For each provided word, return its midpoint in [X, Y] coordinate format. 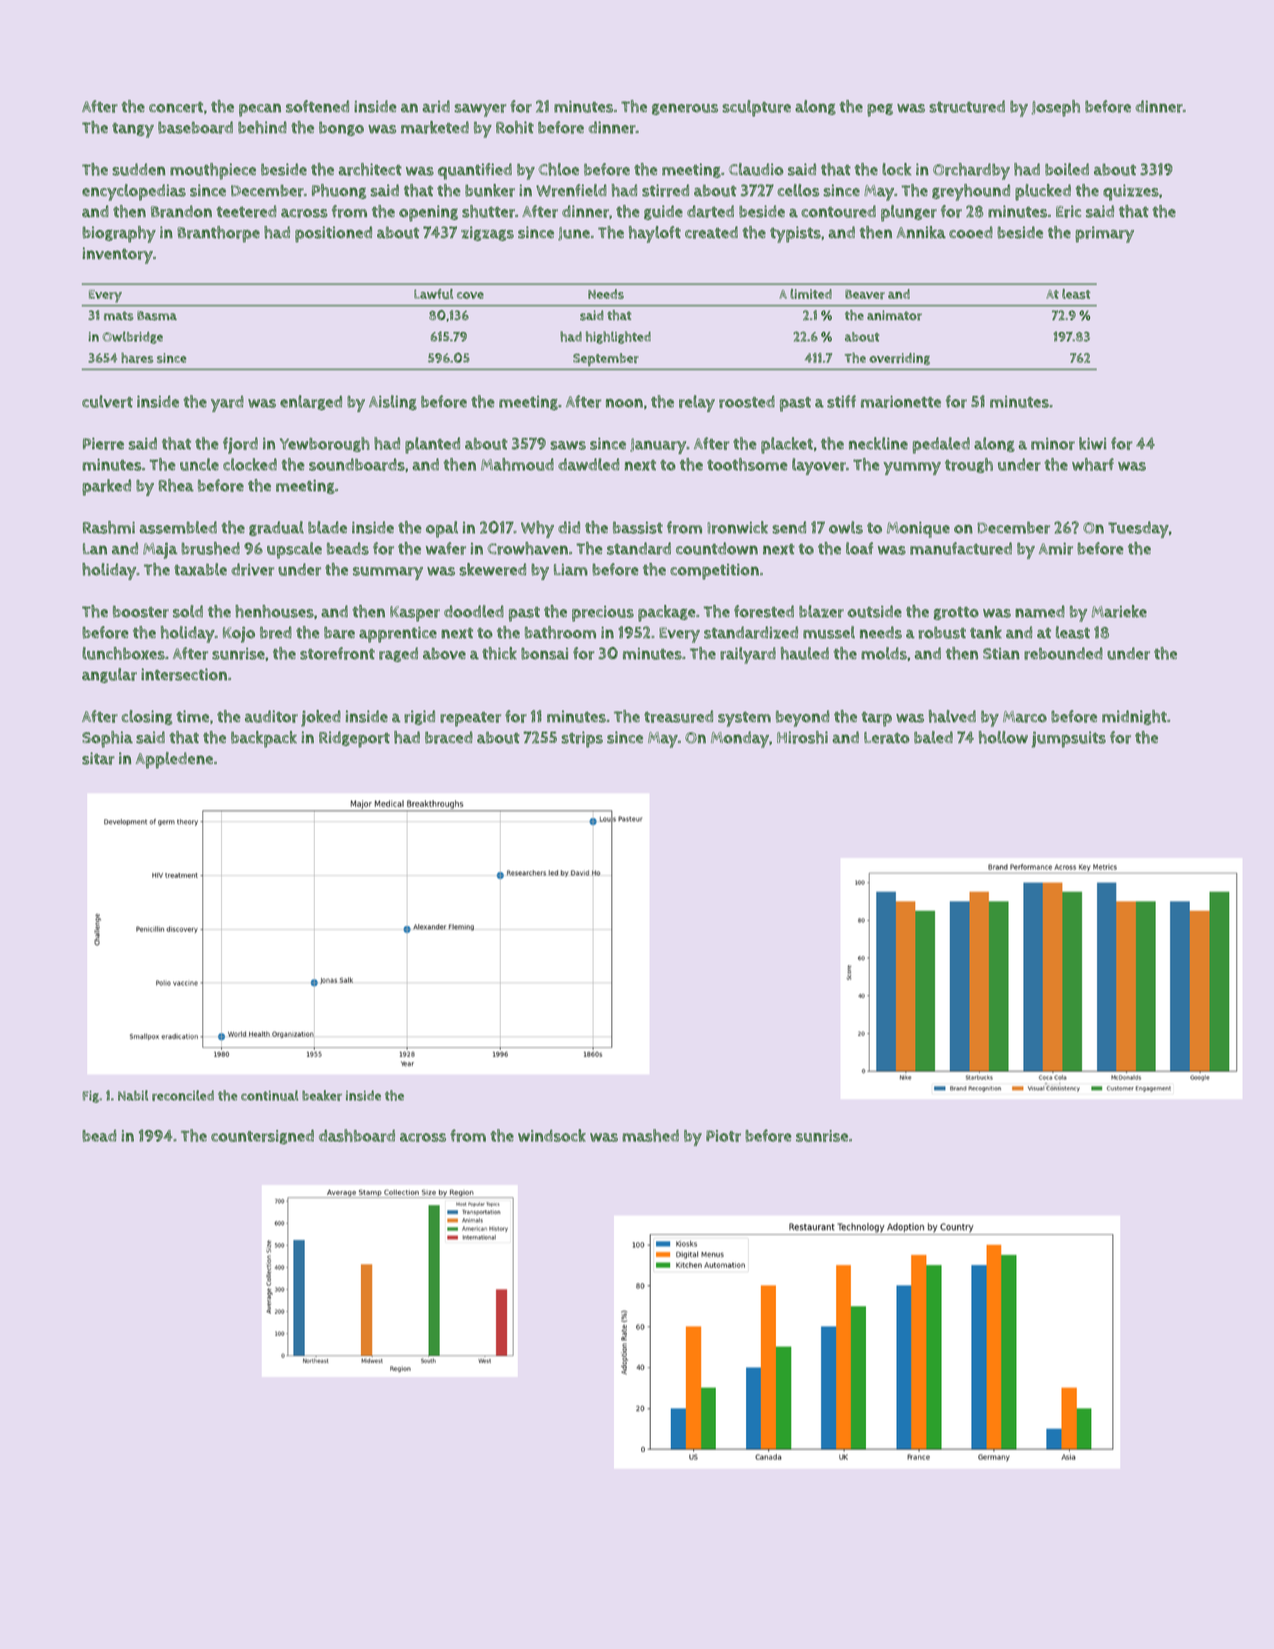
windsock [552, 1135]
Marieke [1119, 611]
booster [141, 611]
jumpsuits [1069, 739]
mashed [650, 1135]
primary [1104, 234]
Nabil [133, 1095]
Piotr [723, 1136]
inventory [117, 255]
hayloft [655, 234]
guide [663, 212]
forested [764, 611]
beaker [322, 1095]
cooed [971, 232]
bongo [341, 128]
